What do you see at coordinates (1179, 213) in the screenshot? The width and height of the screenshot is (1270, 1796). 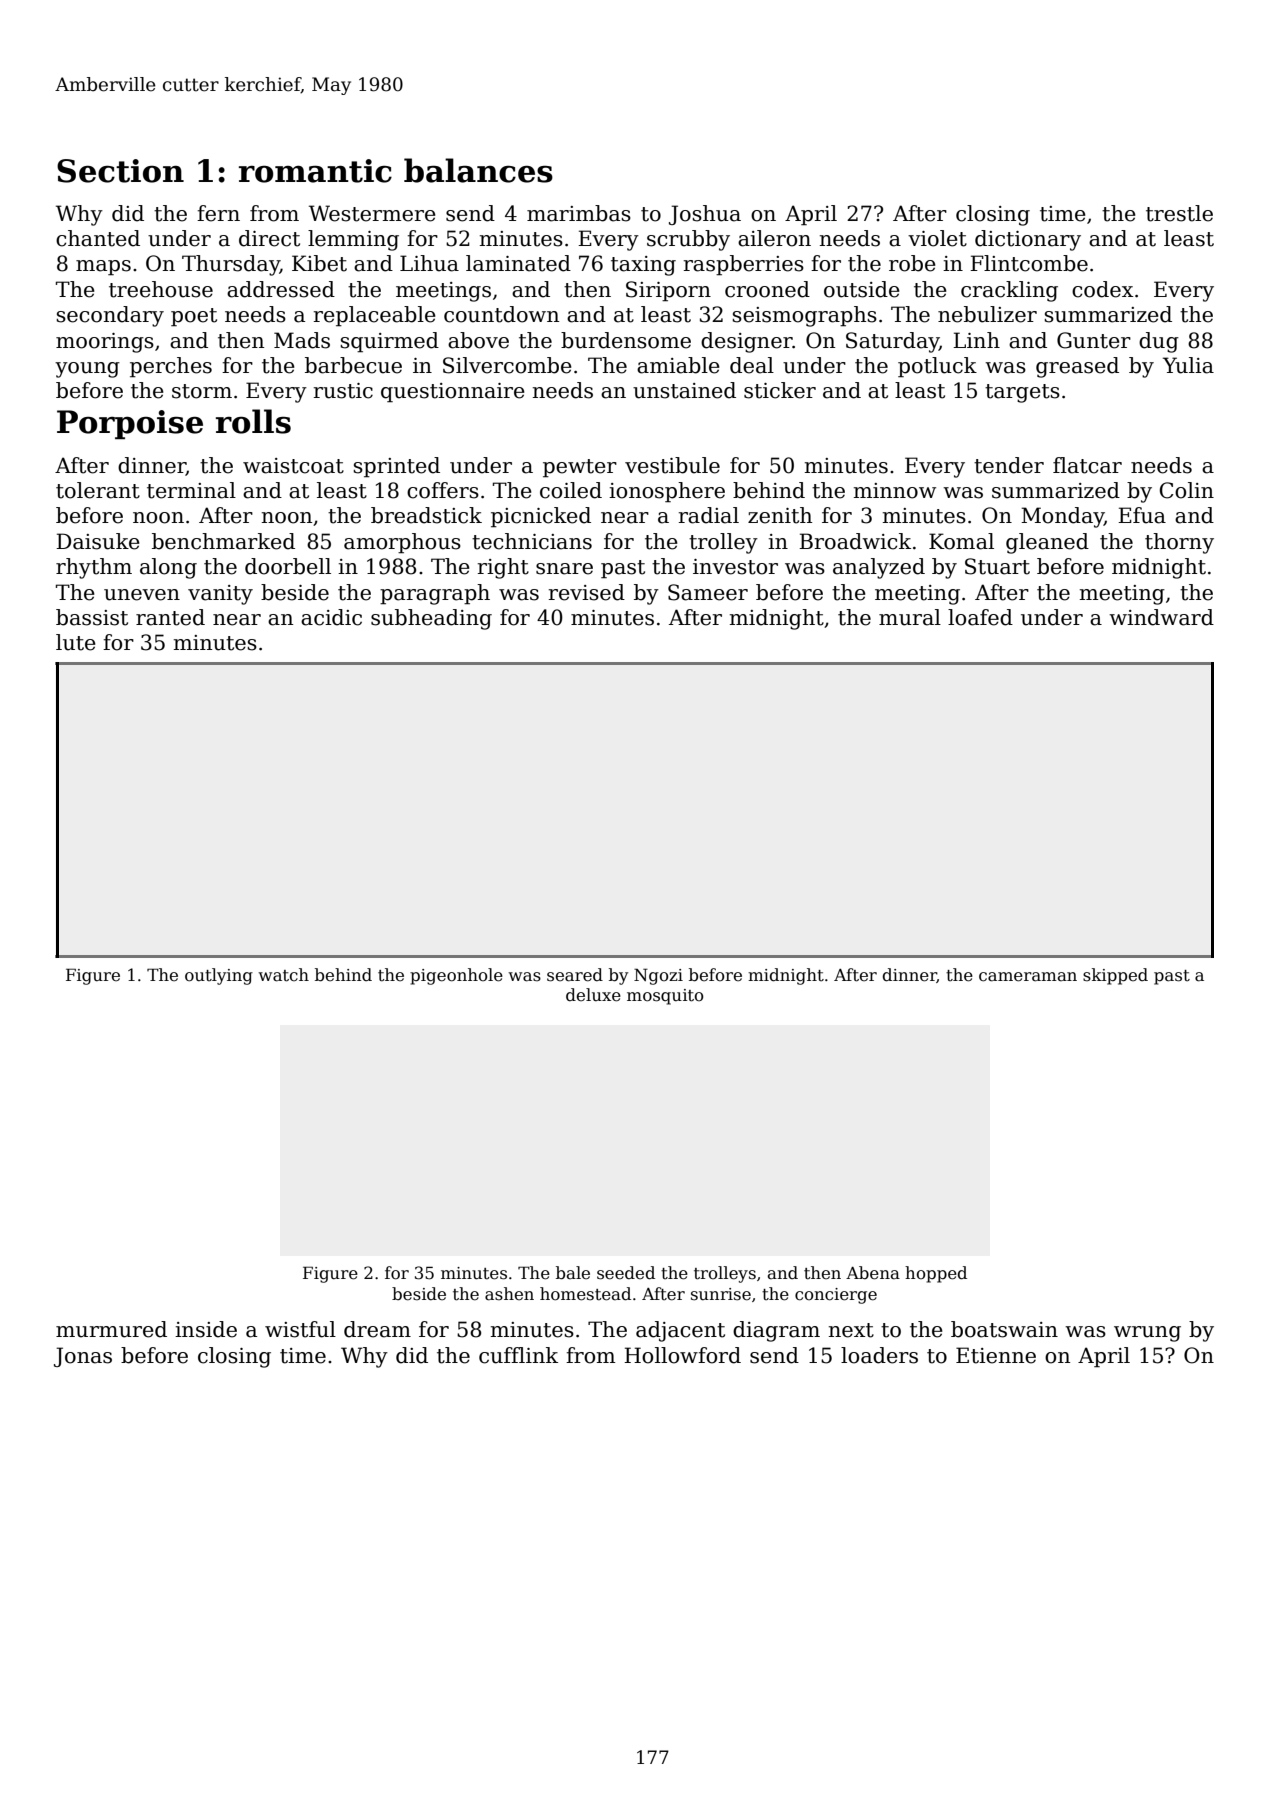 I see `trestle` at bounding box center [1179, 213].
